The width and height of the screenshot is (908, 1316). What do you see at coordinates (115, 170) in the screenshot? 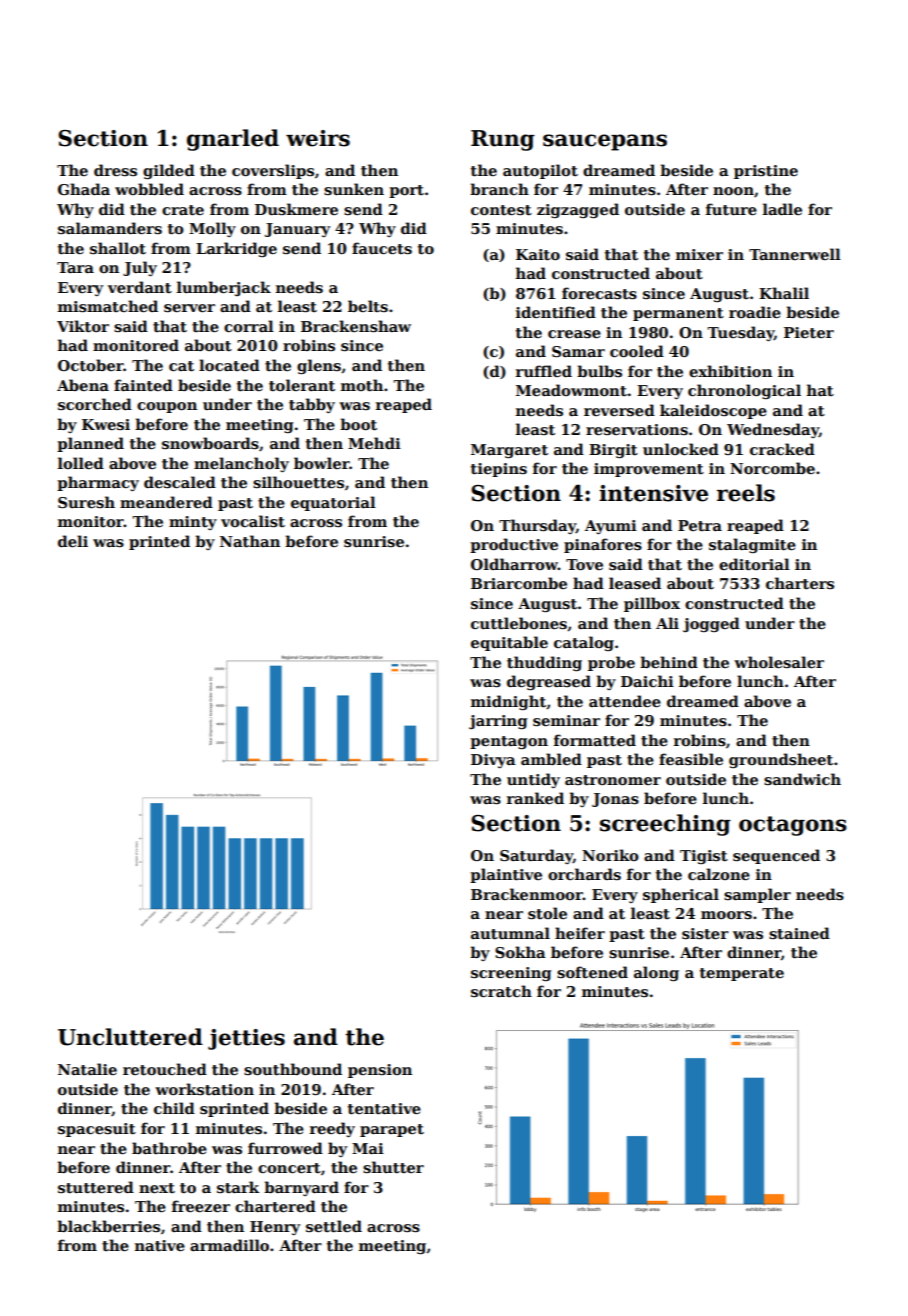
I see `dress` at bounding box center [115, 170].
